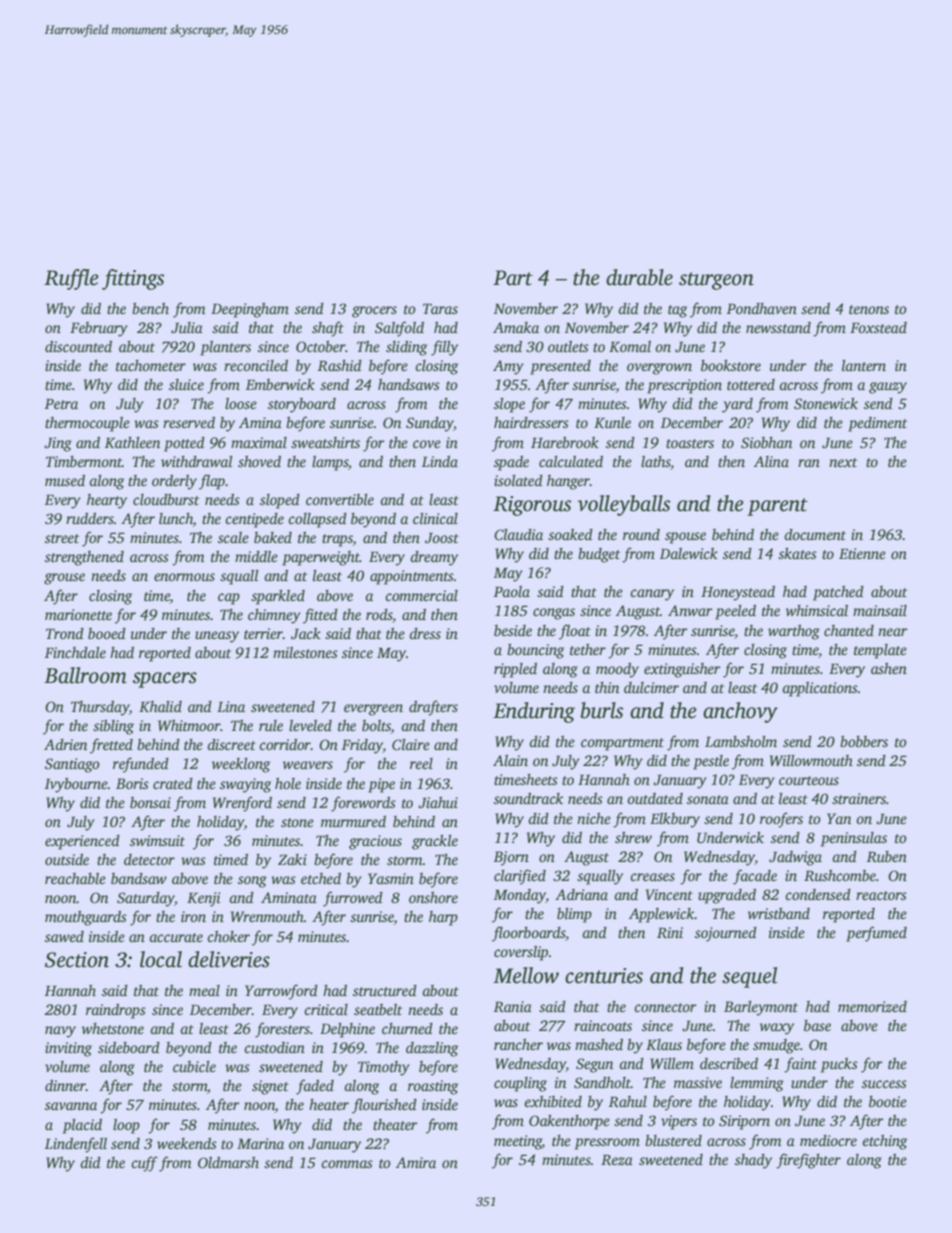 The height and width of the screenshot is (1233, 952). What do you see at coordinates (876, 934) in the screenshot?
I see `perfumed` at bounding box center [876, 934].
